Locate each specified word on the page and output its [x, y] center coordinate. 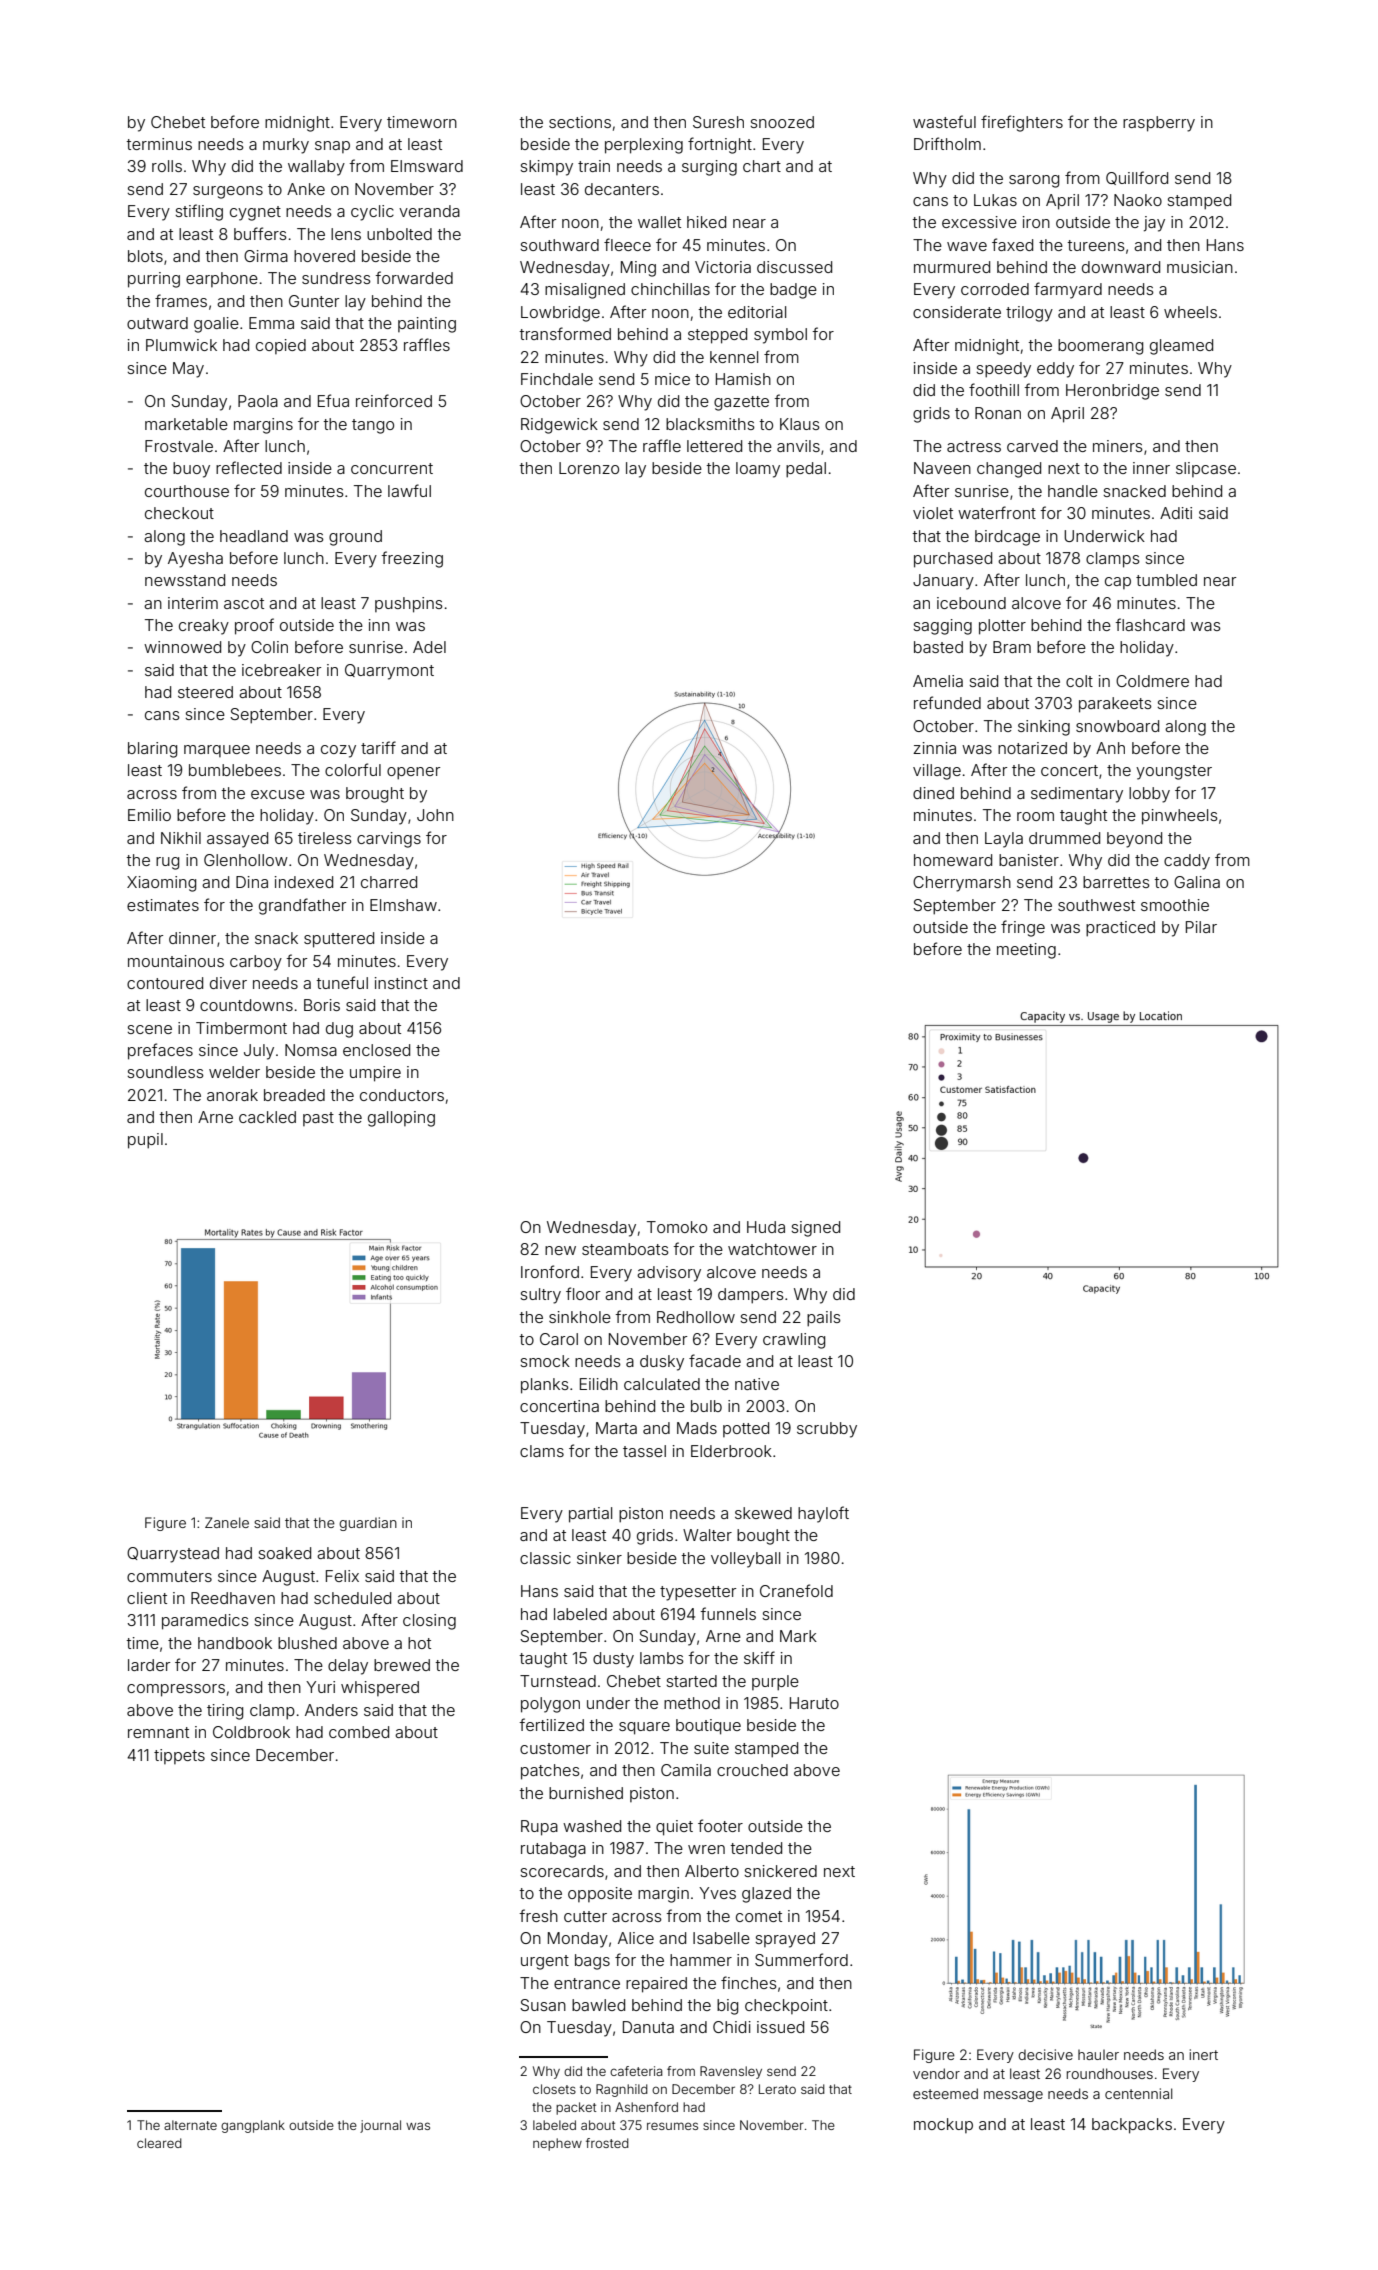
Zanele [227, 1522]
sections [580, 122]
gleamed [1181, 347]
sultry [540, 1296]
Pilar [1201, 927]
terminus [159, 144]
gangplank [253, 2126]
